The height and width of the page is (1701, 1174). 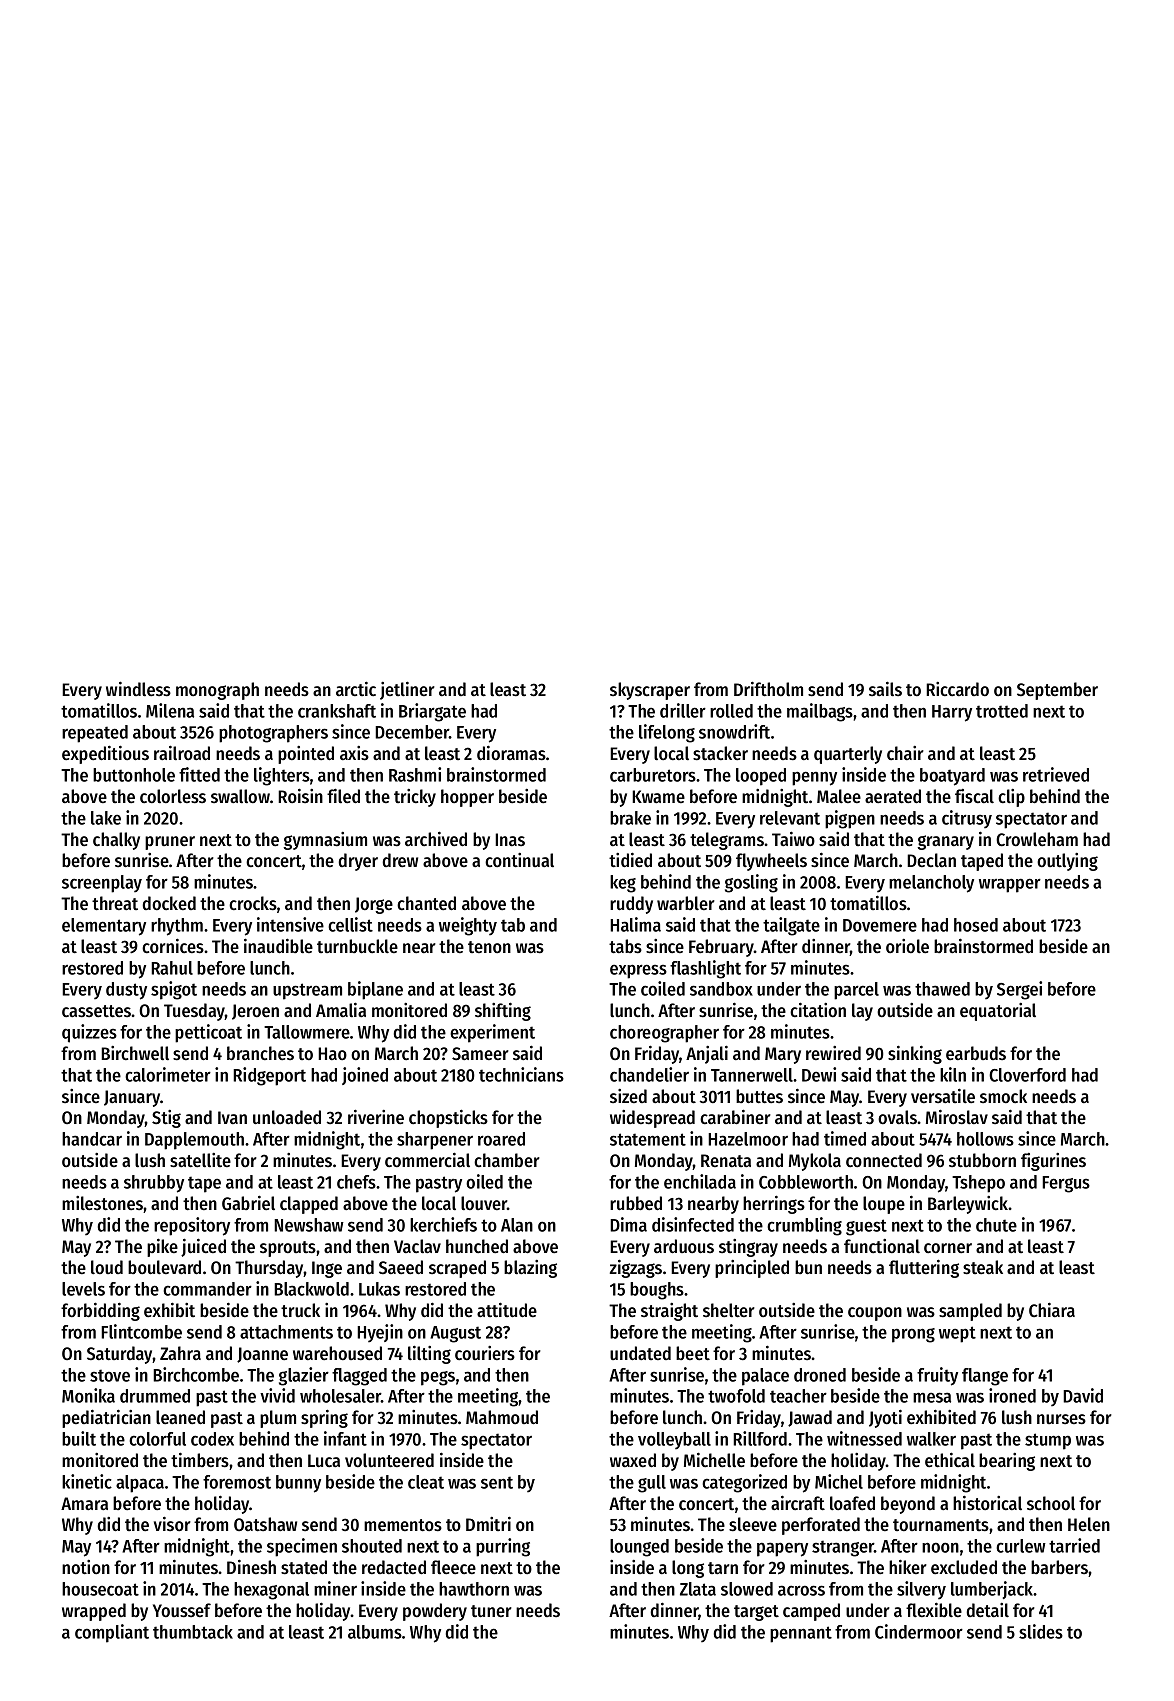 What do you see at coordinates (985, 1139) in the page?
I see `hollows` at bounding box center [985, 1139].
